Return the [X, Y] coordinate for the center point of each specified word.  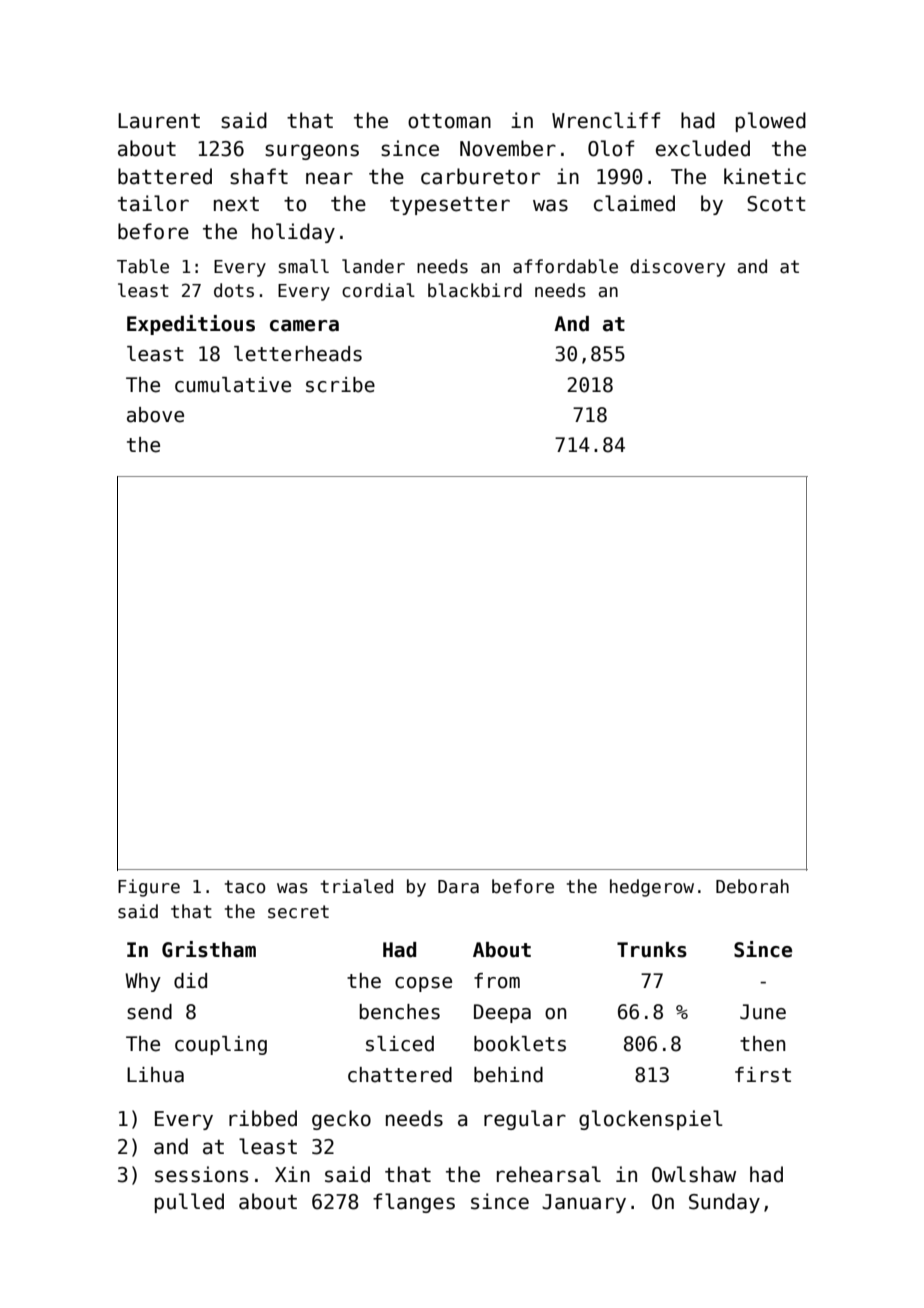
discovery [677, 268]
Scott [776, 204]
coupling [221, 1045]
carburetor [480, 176]
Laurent [159, 121]
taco [245, 887]
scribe [340, 385]
